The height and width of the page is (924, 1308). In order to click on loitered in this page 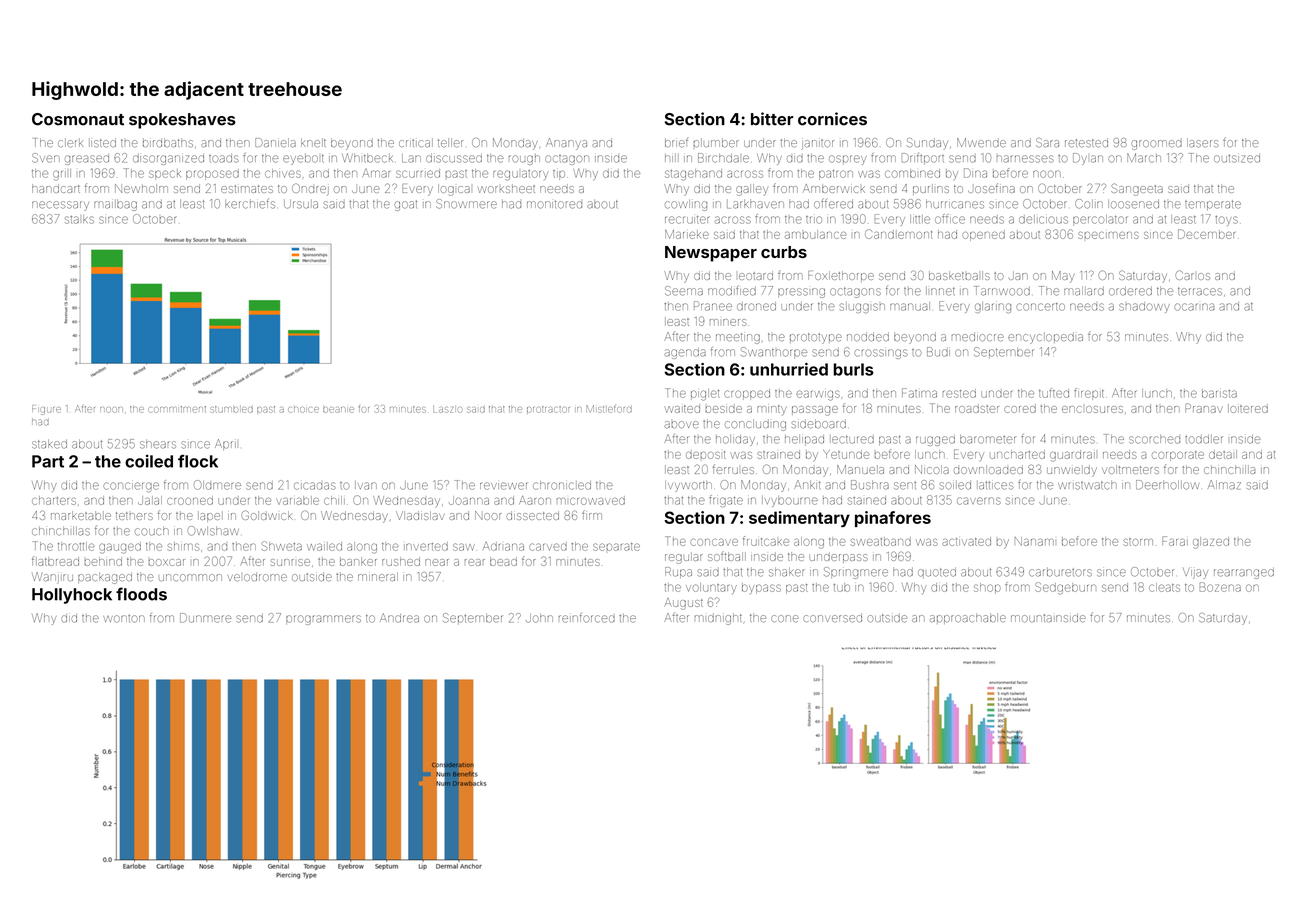, I will do `click(1248, 408)`.
